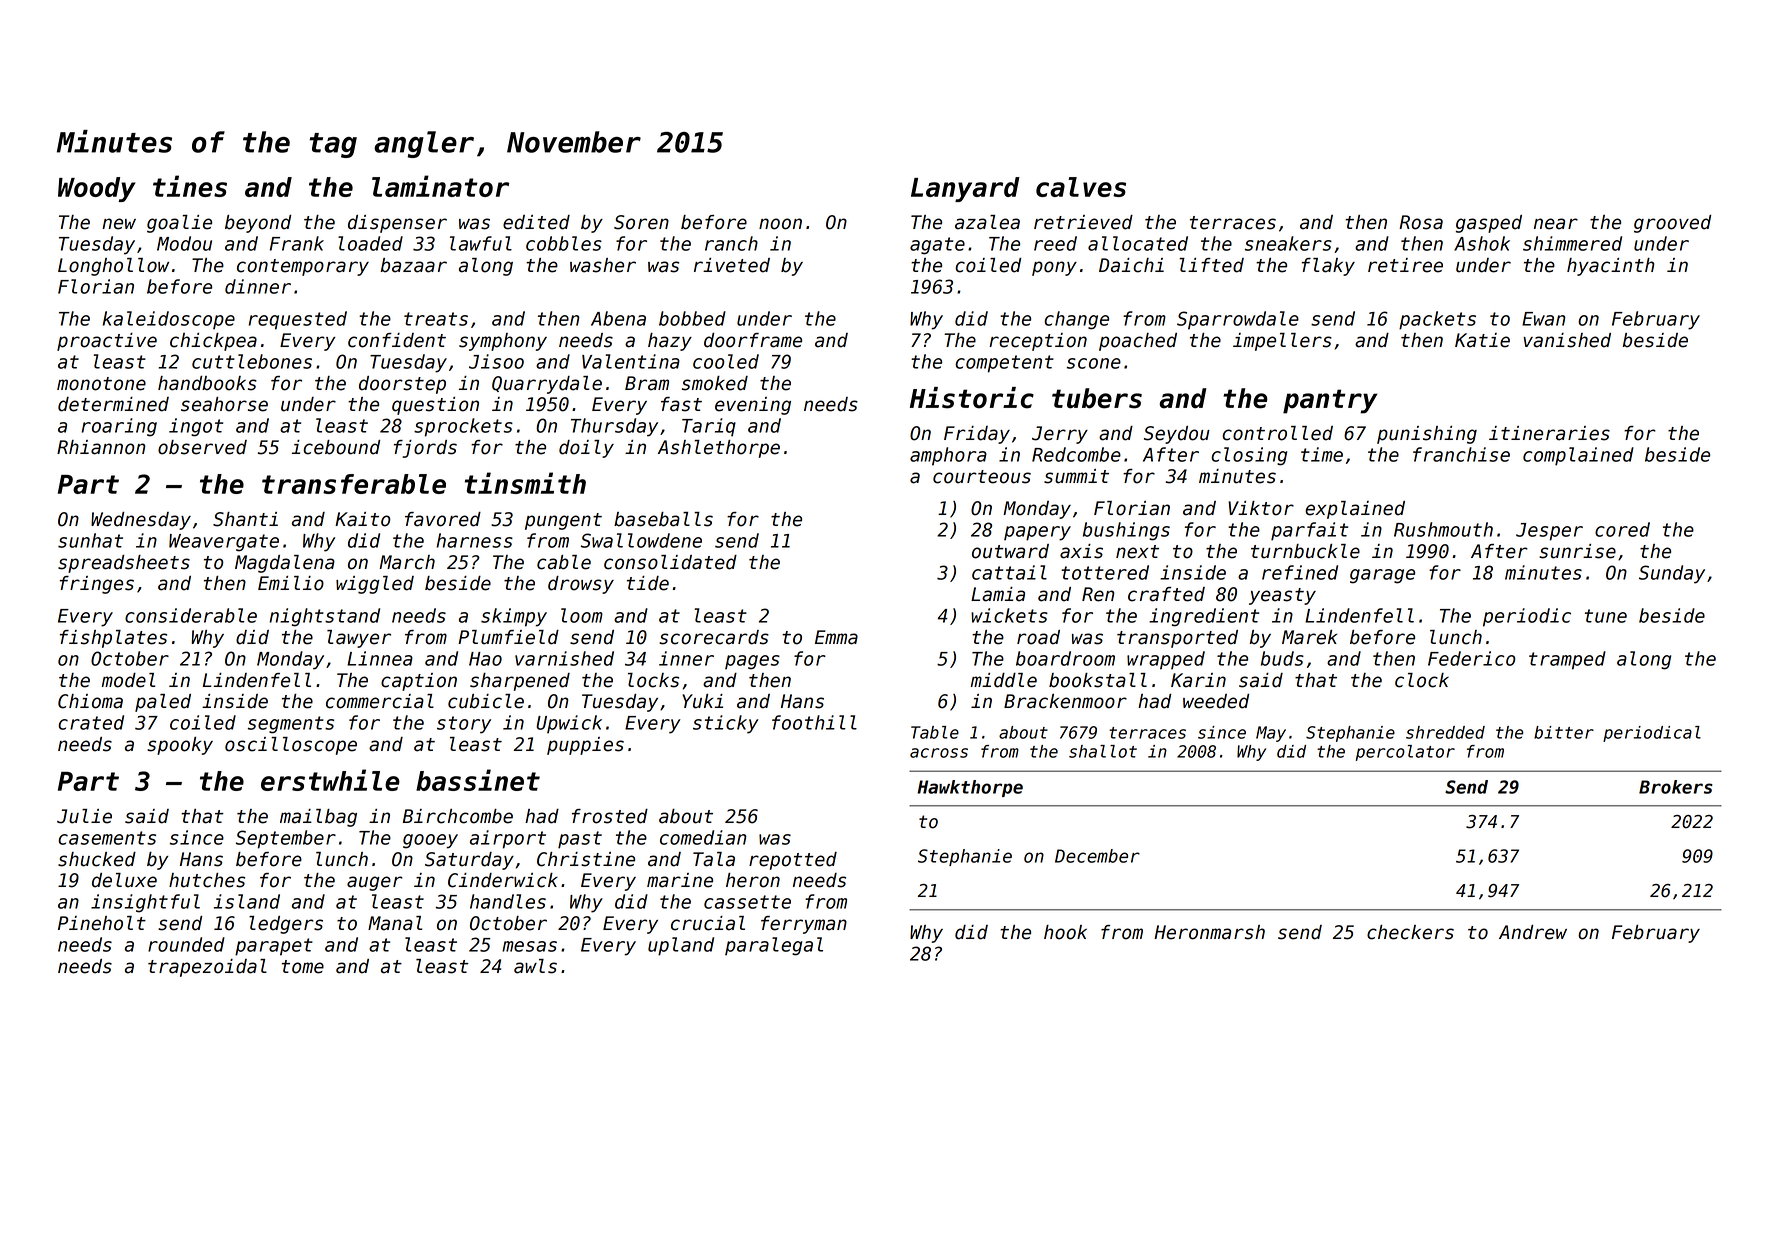 Image resolution: width=1779 pixels, height=1258 pixels. Describe the element at coordinates (692, 318) in the screenshot. I see `bobbed` at that location.
